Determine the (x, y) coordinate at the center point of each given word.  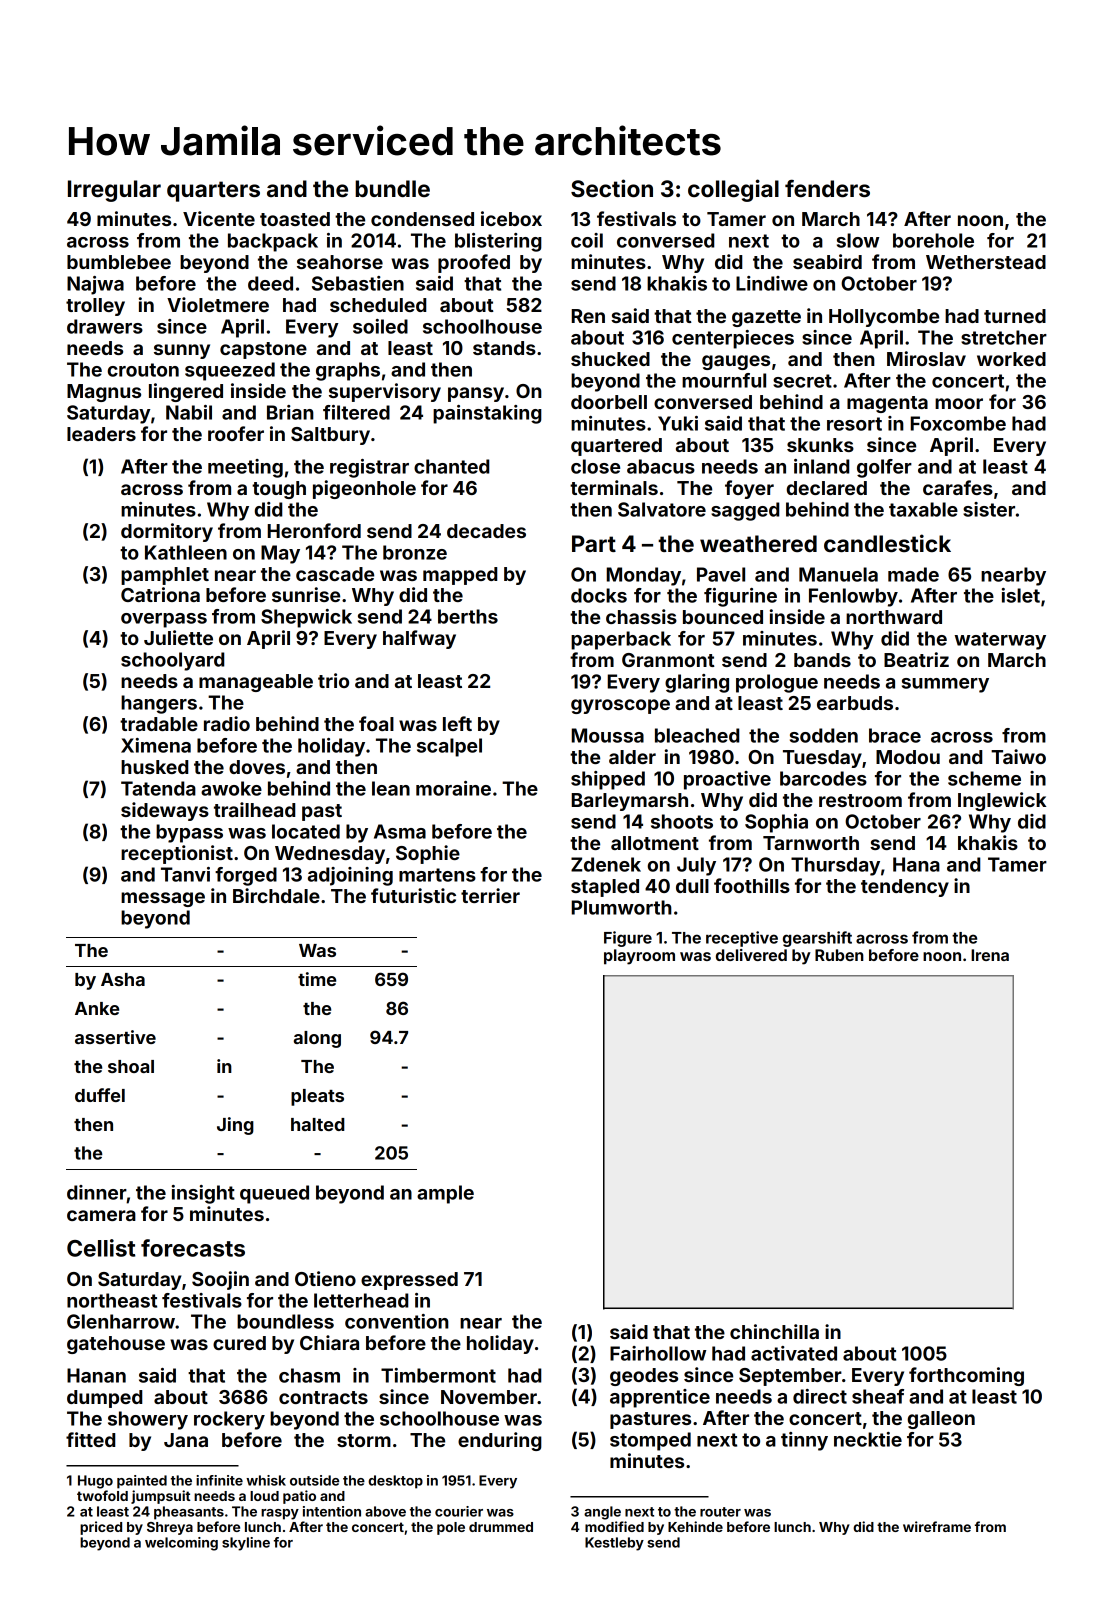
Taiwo (1018, 756)
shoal (131, 1066)
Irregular (114, 191)
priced (101, 1528)
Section (612, 188)
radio (227, 723)
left (457, 723)
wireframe (937, 1526)
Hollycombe (884, 318)
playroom (639, 957)
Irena (990, 955)
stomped (650, 1441)
